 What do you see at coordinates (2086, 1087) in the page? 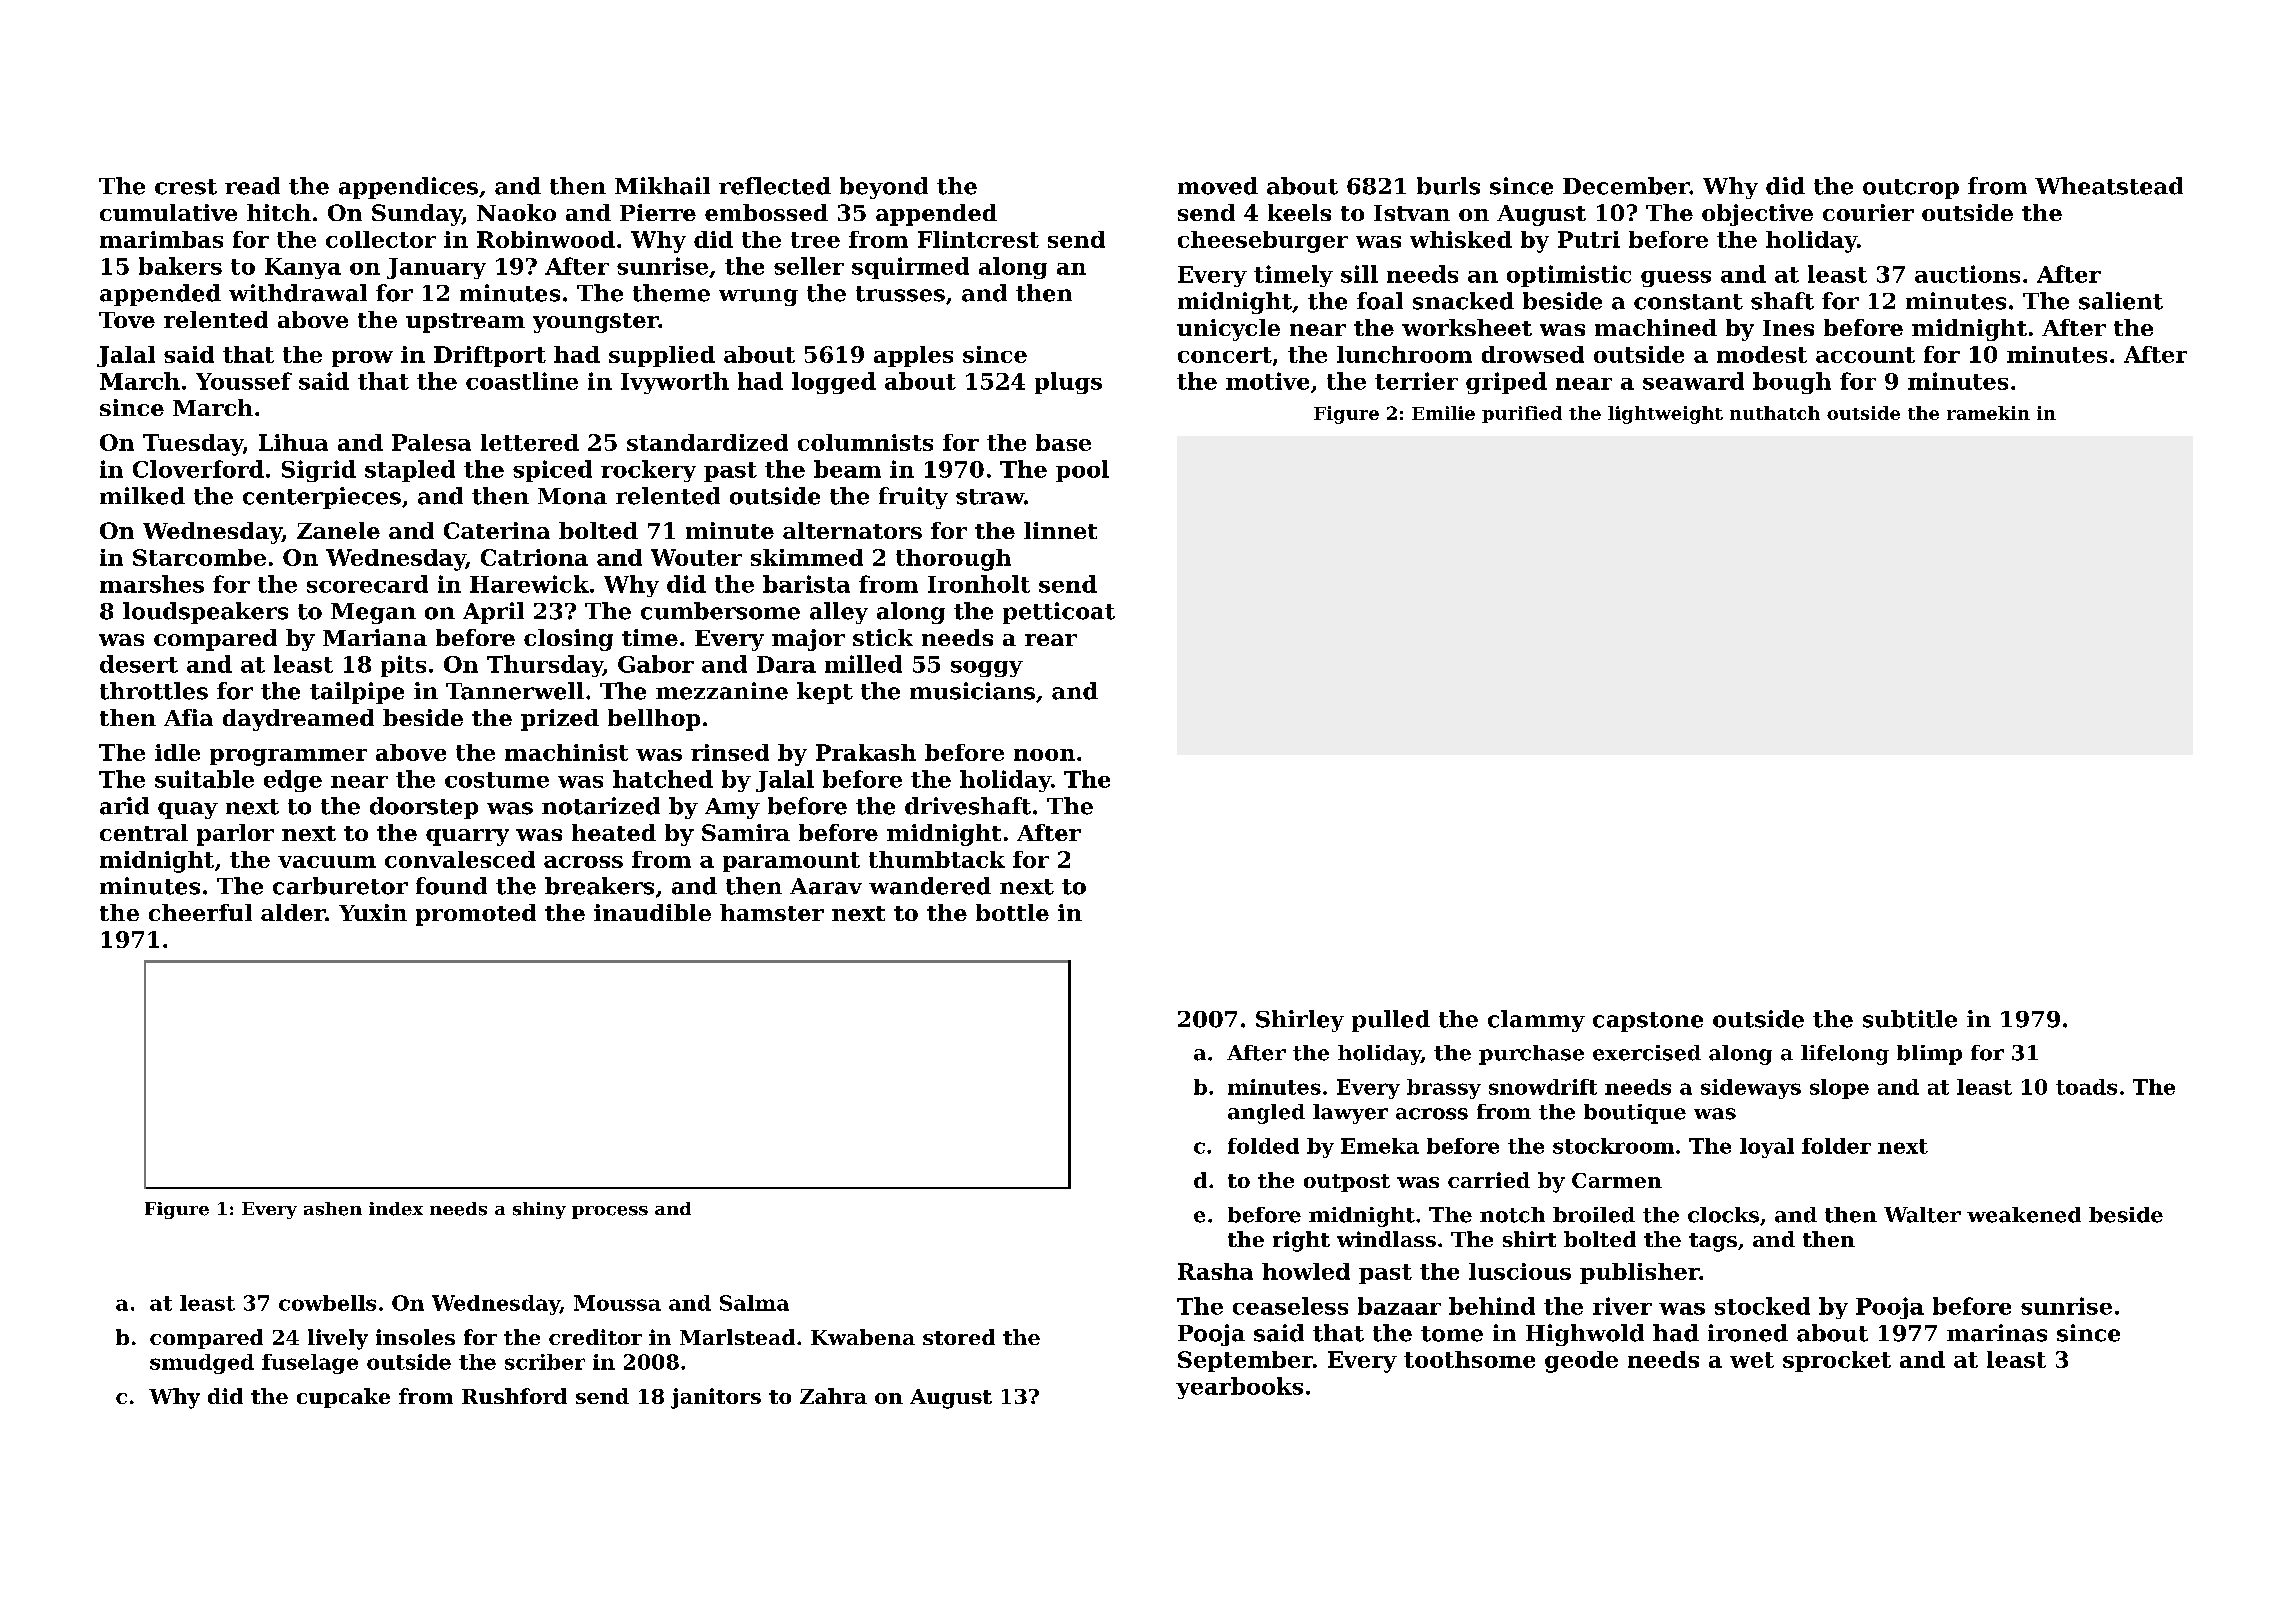
I see `toads` at bounding box center [2086, 1087].
